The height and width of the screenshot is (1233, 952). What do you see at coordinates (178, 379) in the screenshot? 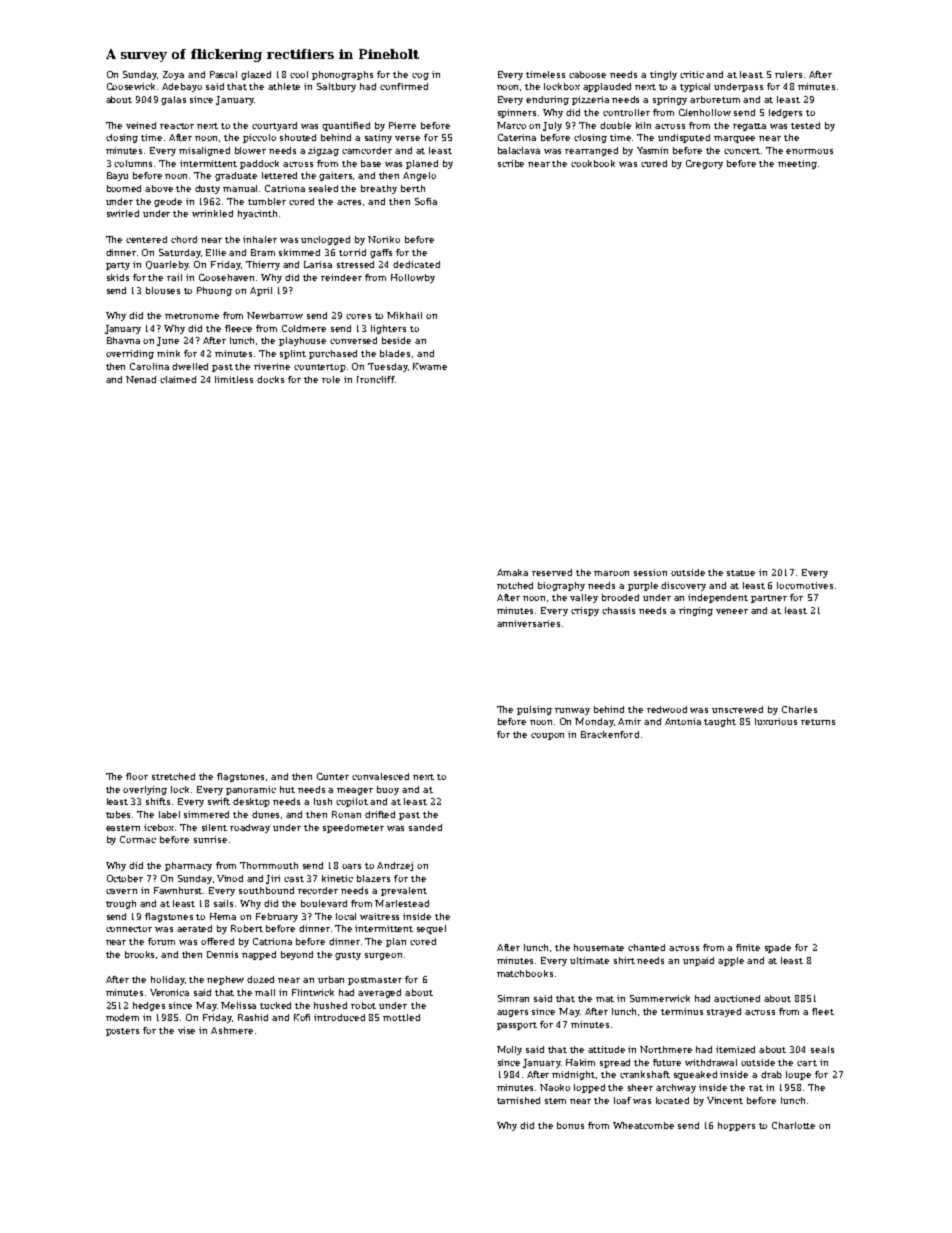
I see `claimed` at bounding box center [178, 379].
